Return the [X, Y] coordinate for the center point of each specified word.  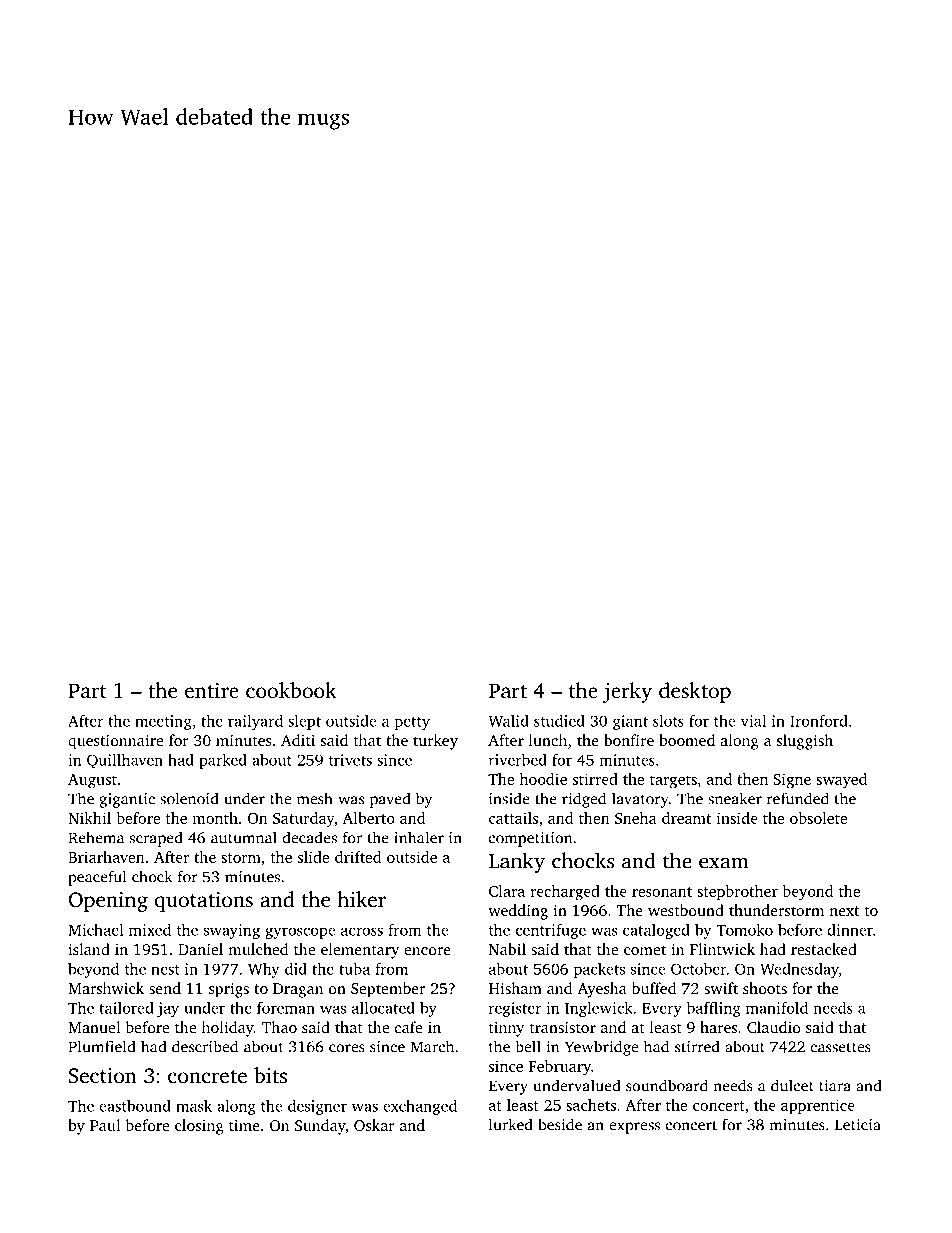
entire [212, 690]
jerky [627, 692]
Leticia [858, 1125]
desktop [695, 692]
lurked [511, 1124]
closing [199, 1127]
